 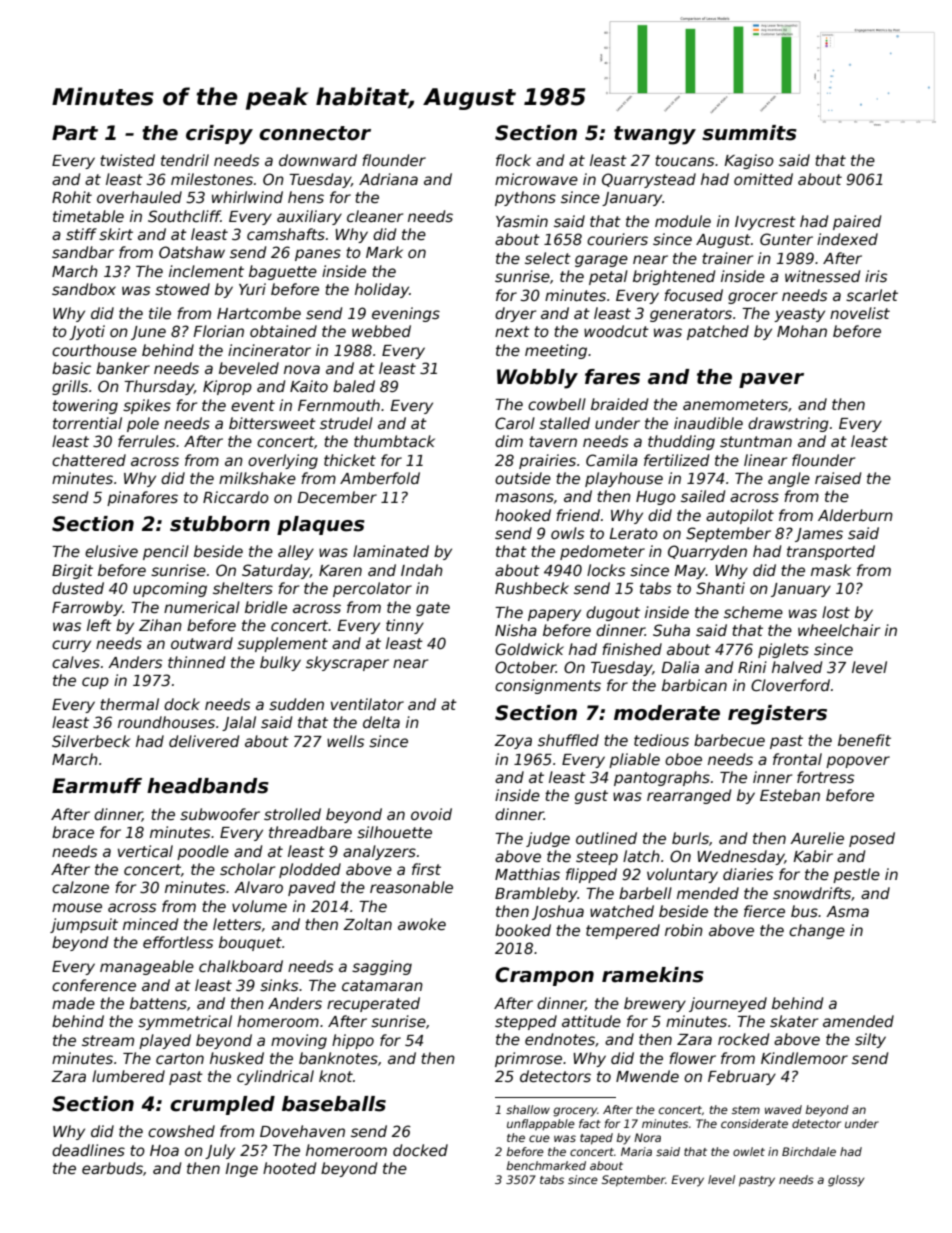 What do you see at coordinates (128, 1076) in the screenshot?
I see `lumbered` at bounding box center [128, 1076].
